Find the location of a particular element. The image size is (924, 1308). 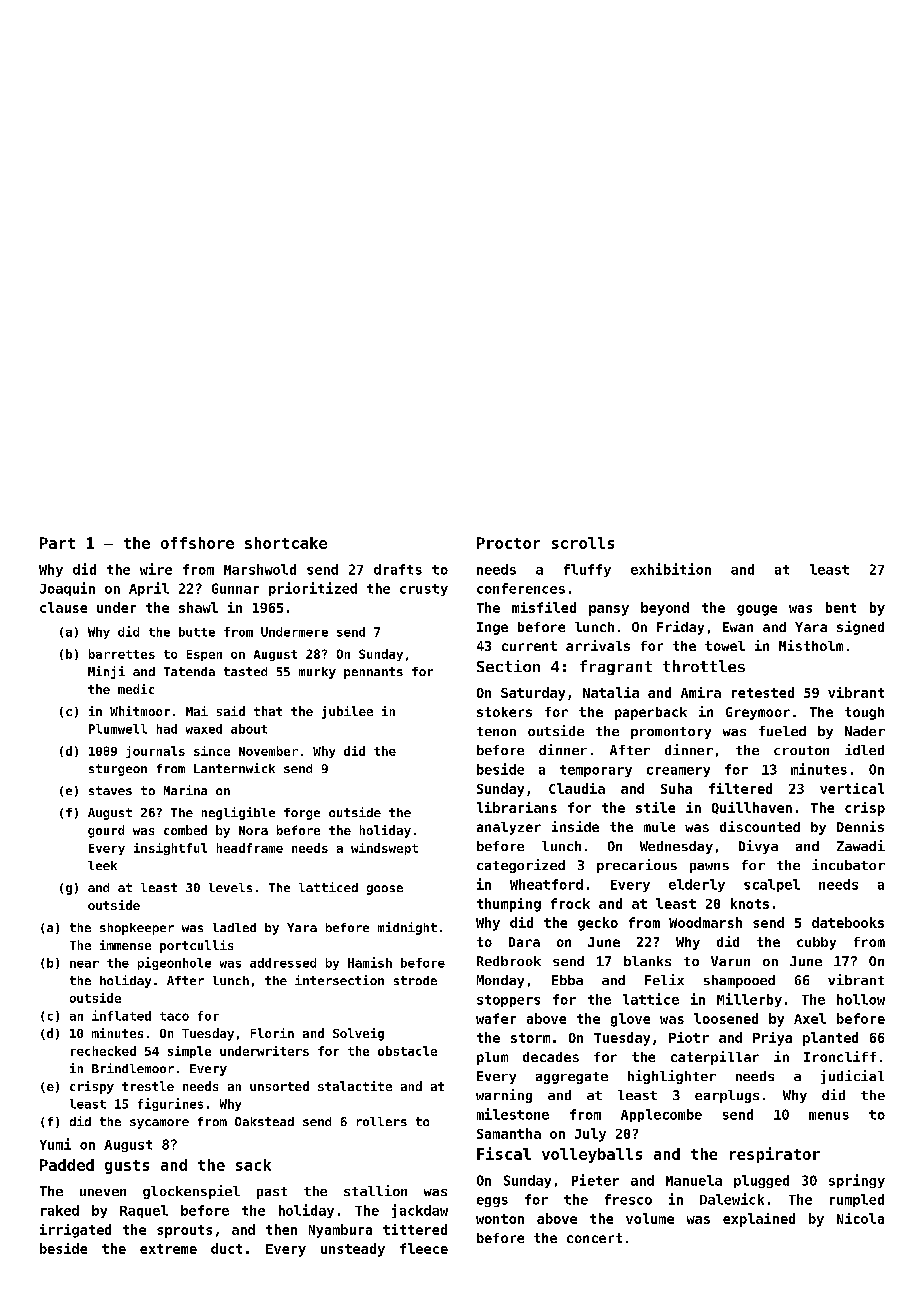

bent is located at coordinates (841, 607).
